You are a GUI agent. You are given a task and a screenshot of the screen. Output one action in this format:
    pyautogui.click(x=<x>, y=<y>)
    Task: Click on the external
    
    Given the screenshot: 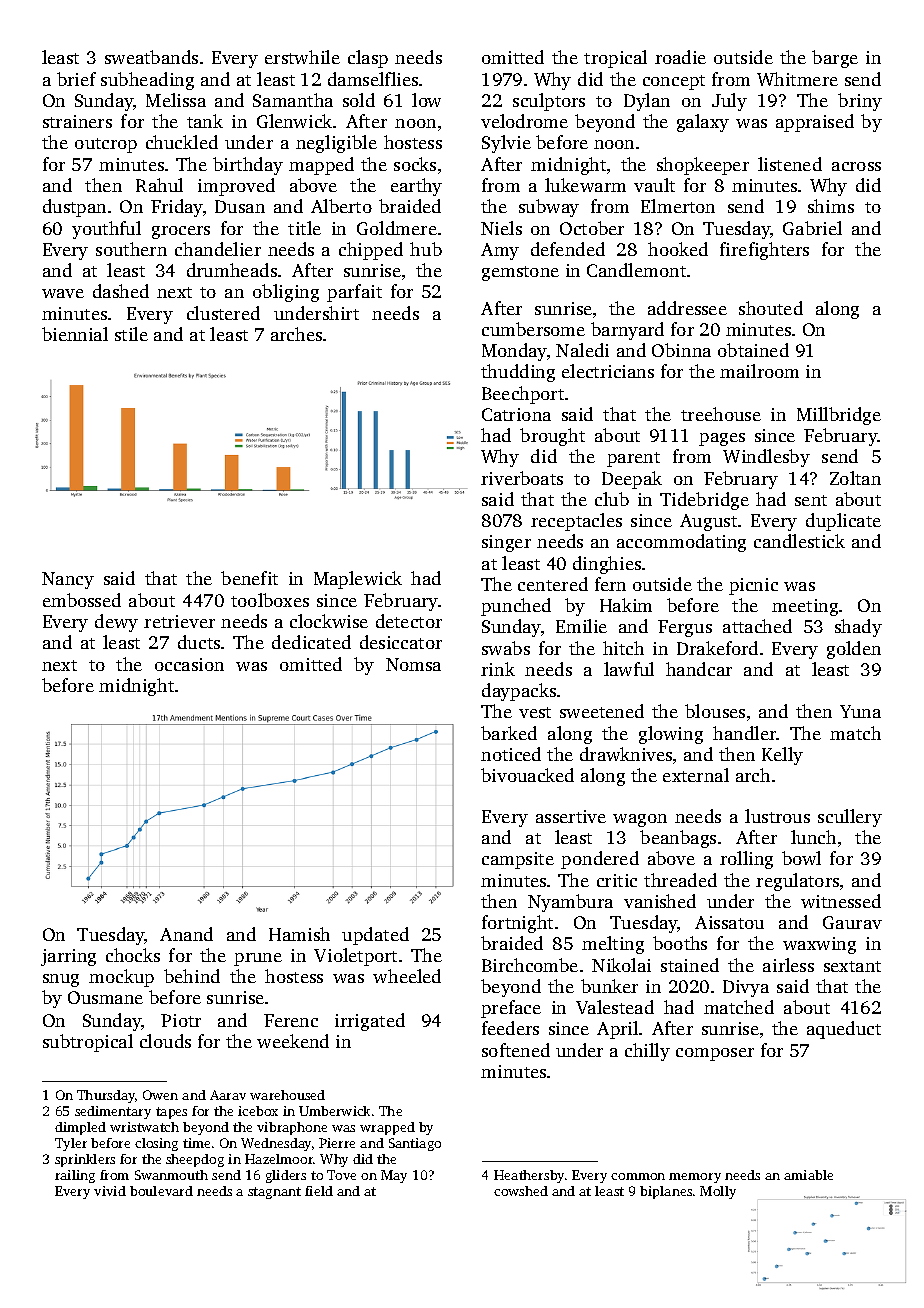 What is the action you would take?
    pyautogui.click(x=696, y=775)
